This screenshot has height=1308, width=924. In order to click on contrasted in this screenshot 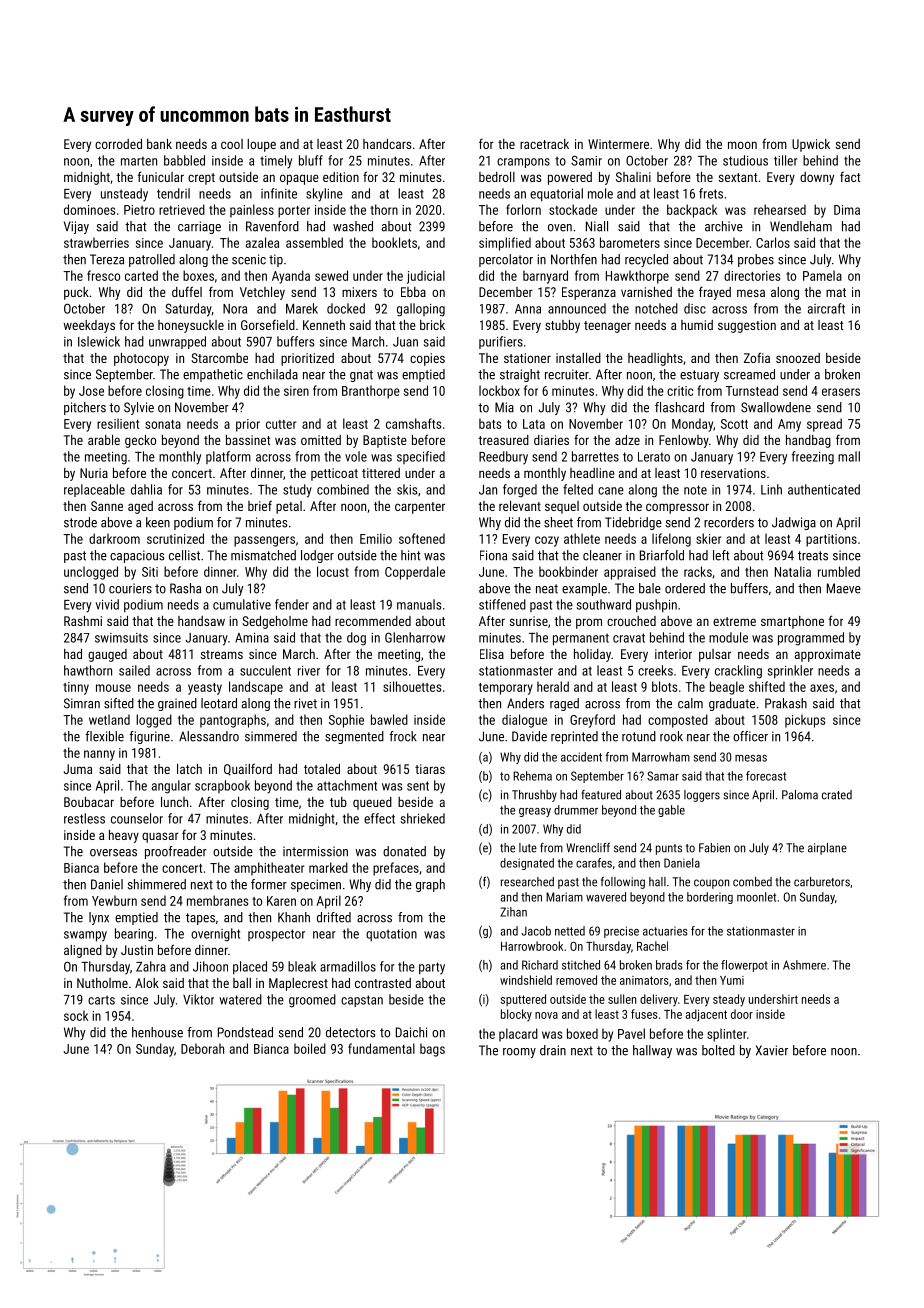, I will do `click(383, 983)`.
